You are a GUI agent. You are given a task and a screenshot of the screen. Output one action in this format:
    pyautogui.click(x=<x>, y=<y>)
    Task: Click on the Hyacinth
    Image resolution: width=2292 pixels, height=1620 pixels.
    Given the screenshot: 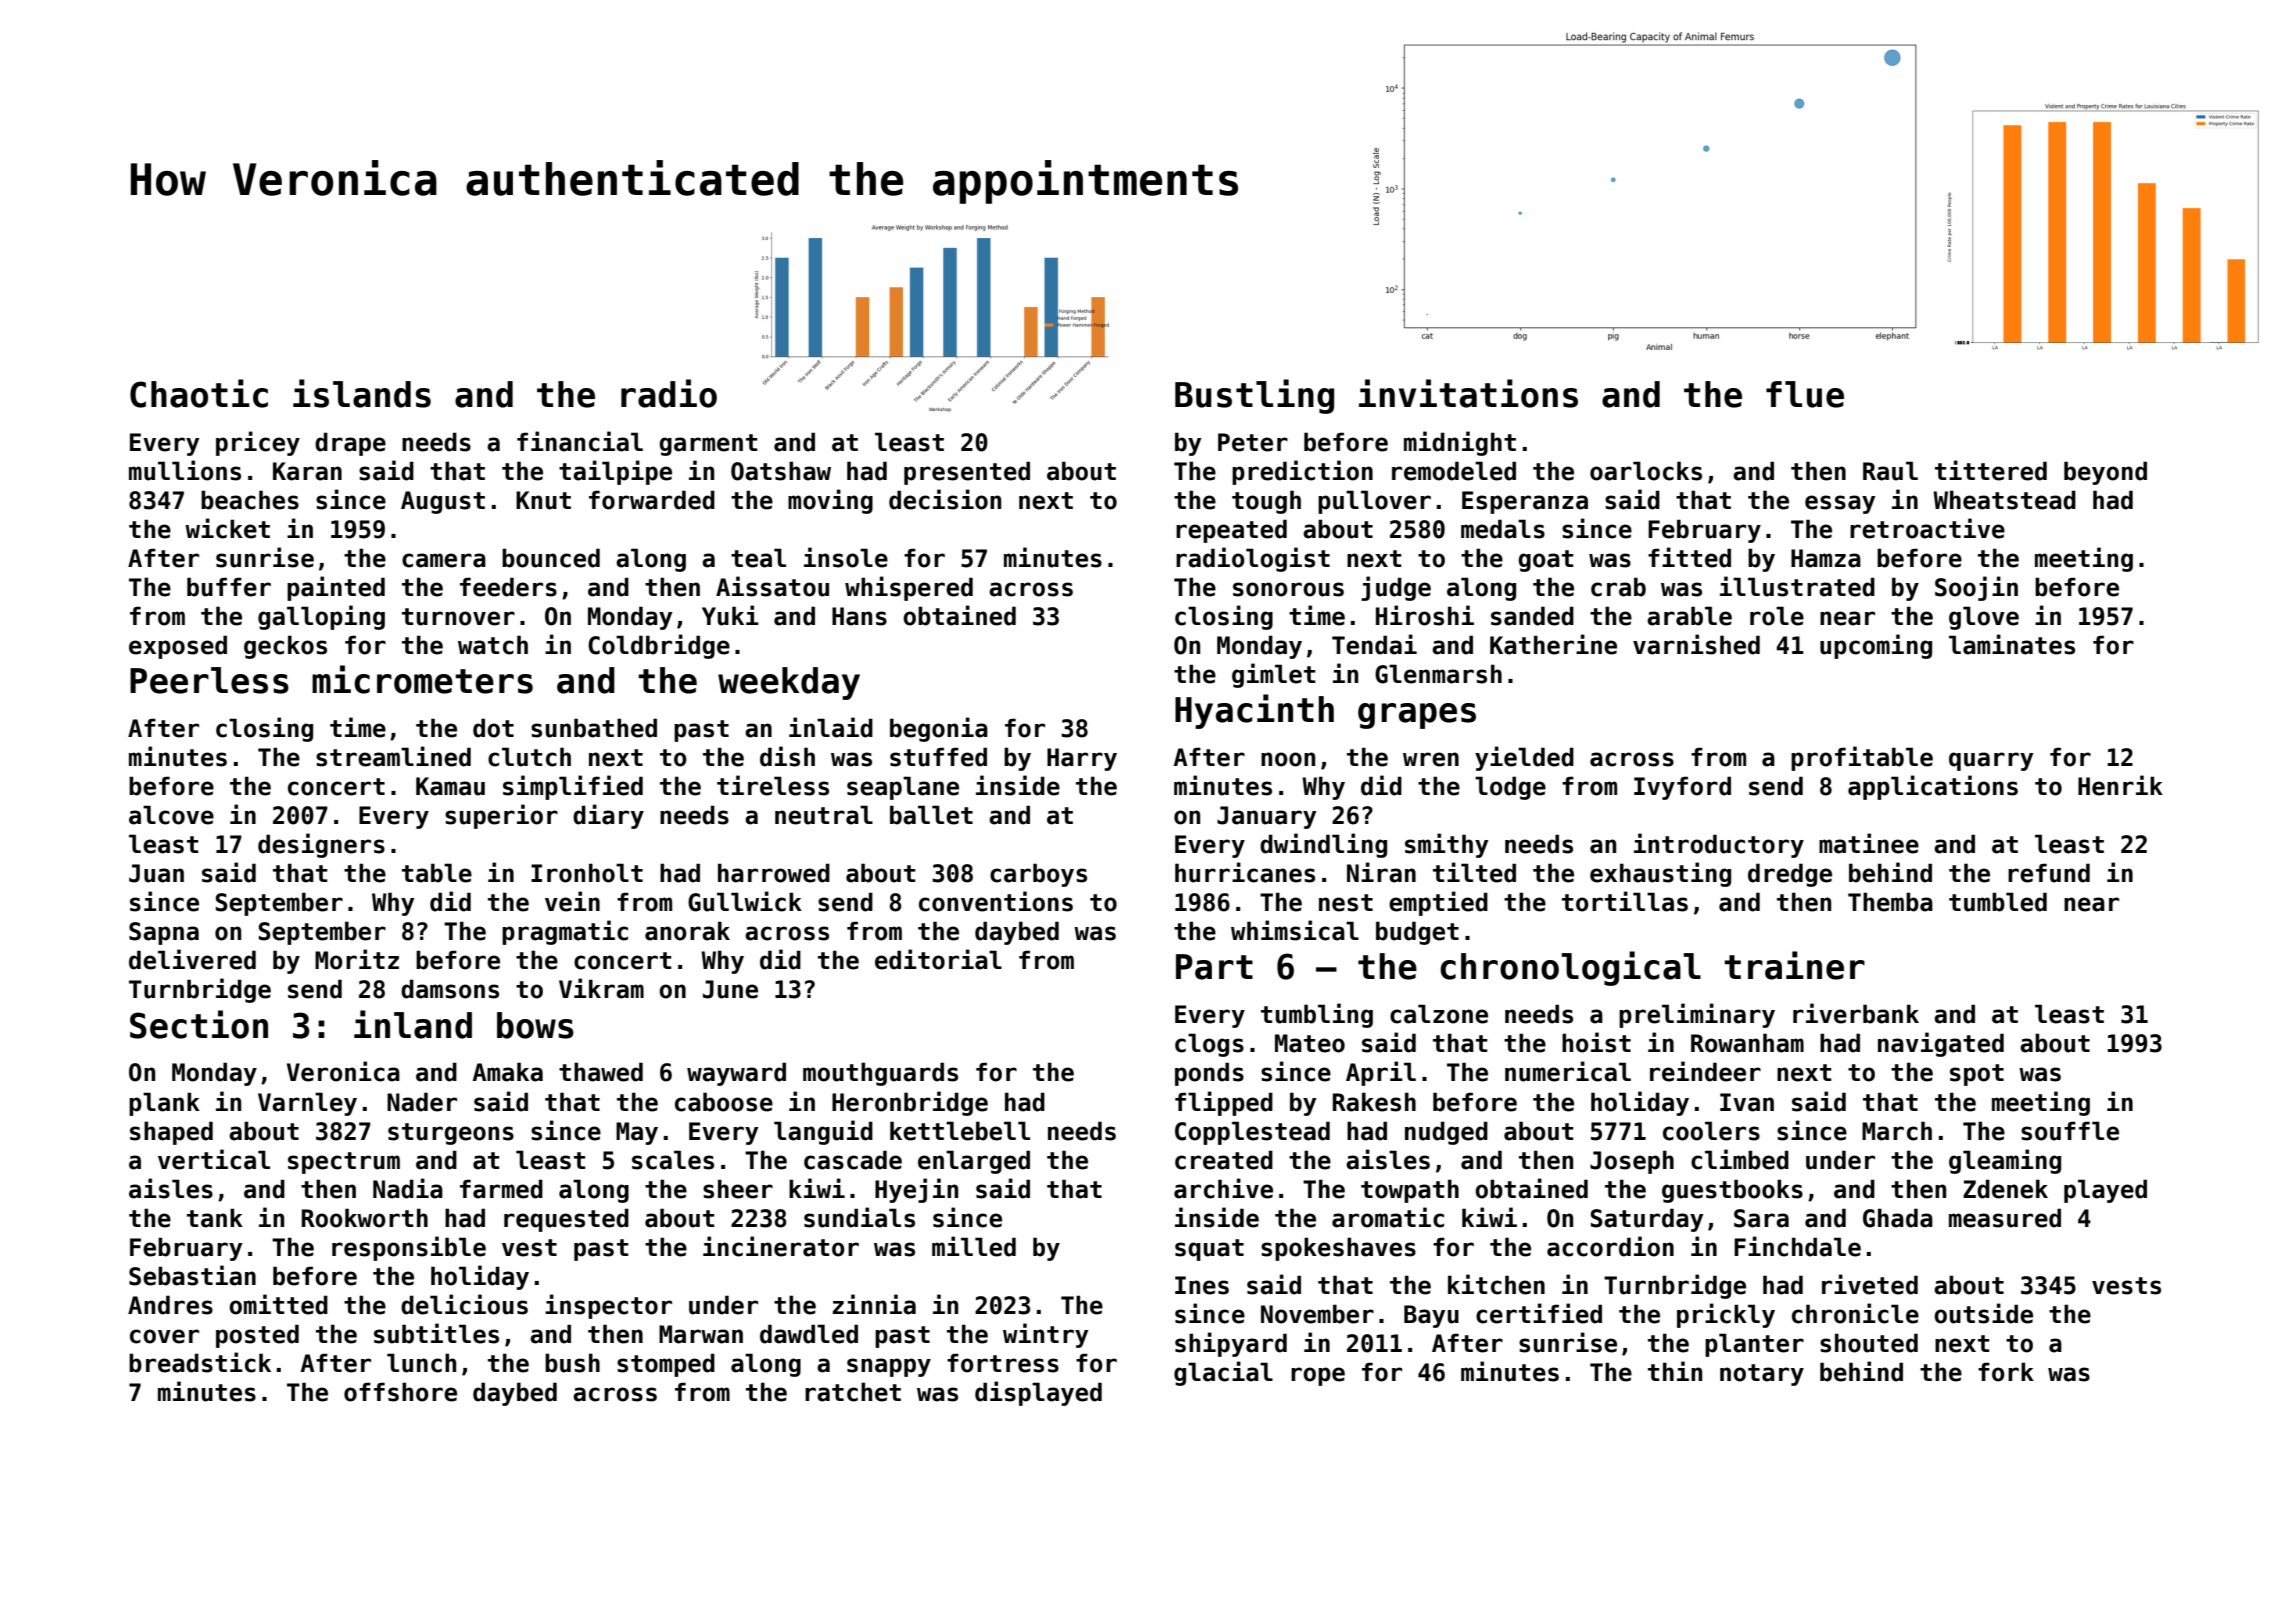 What is the action you would take?
    pyautogui.click(x=1254, y=711)
